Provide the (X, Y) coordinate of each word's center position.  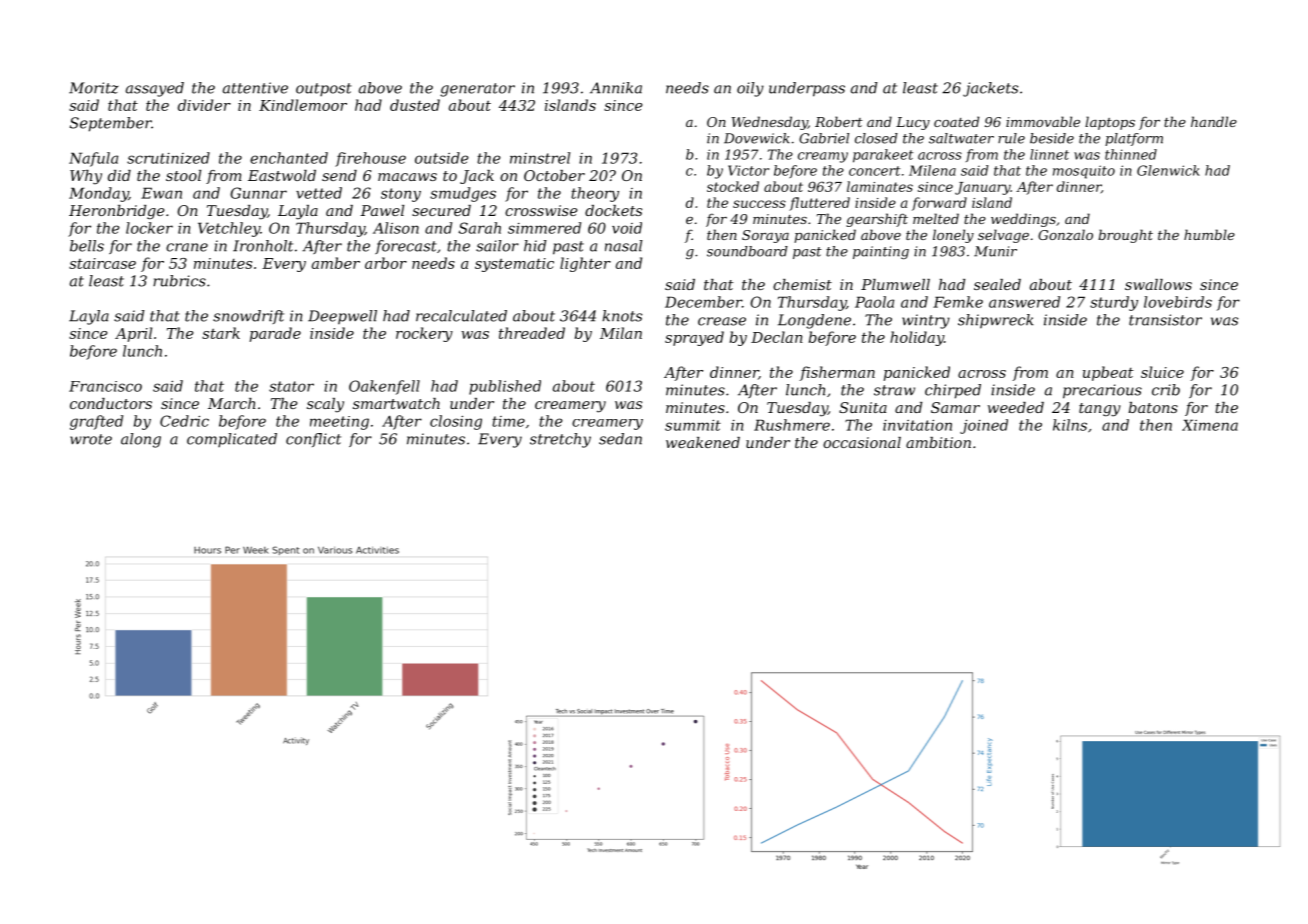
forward (939, 204)
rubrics (179, 281)
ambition (938, 442)
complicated (232, 440)
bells (87, 246)
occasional (862, 442)
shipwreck (996, 321)
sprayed (694, 338)
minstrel (540, 158)
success (759, 204)
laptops (1110, 123)
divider (204, 105)
